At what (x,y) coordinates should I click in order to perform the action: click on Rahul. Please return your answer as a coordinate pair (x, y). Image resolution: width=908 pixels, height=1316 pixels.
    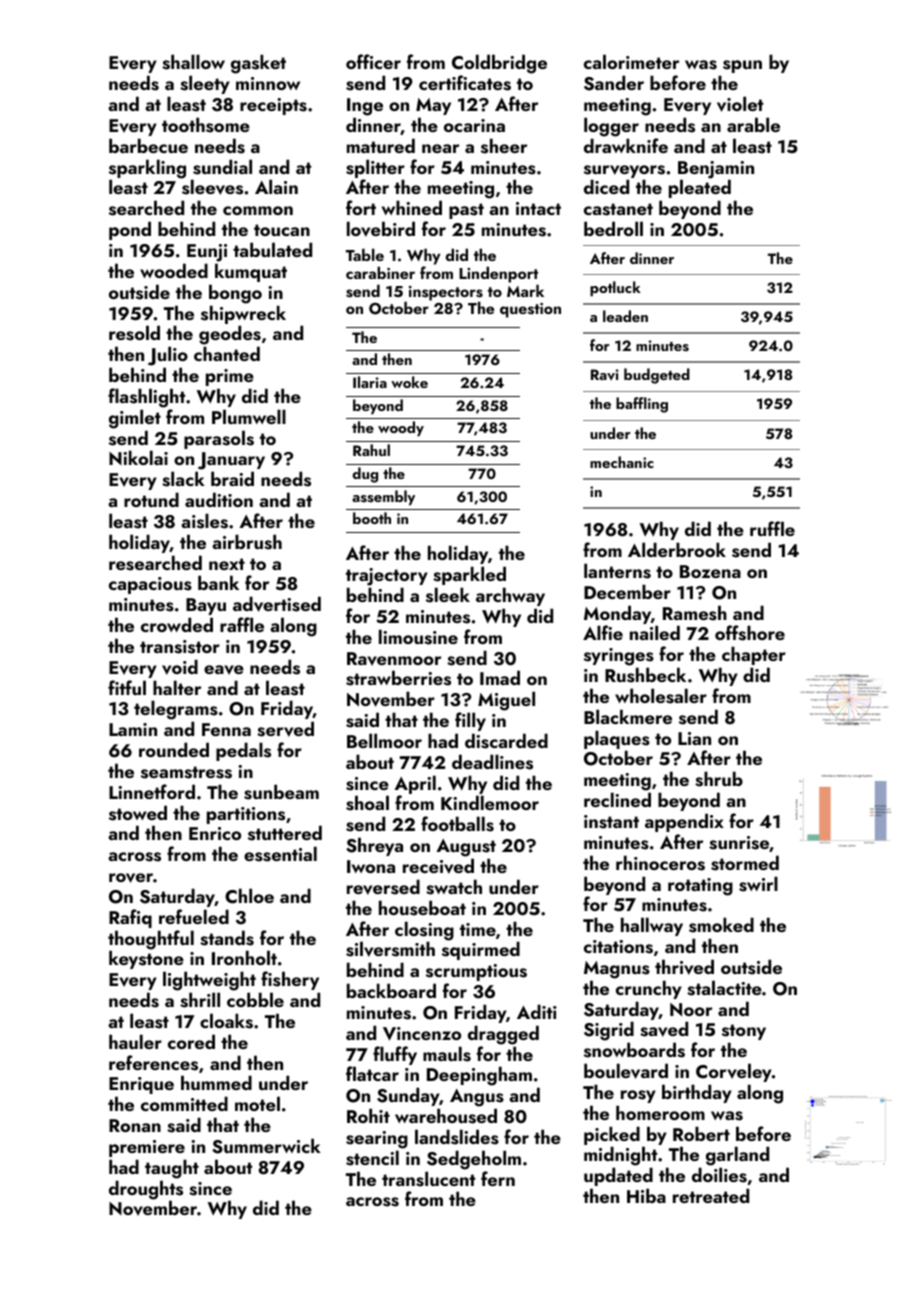
    Looking at the image, I should click on (371, 450).
